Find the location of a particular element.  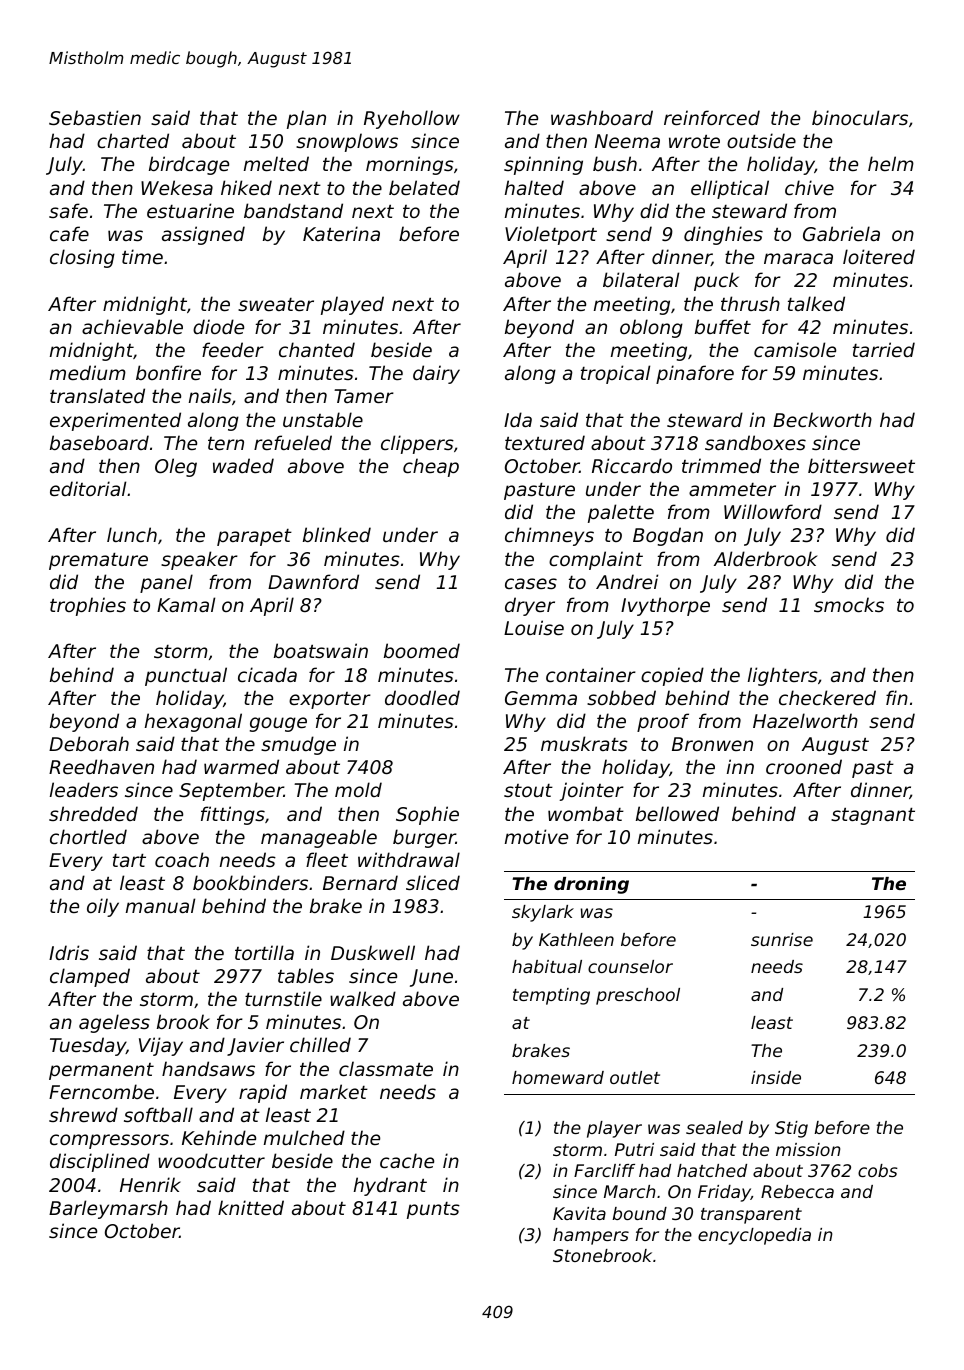

Sebastien is located at coordinates (95, 117).
